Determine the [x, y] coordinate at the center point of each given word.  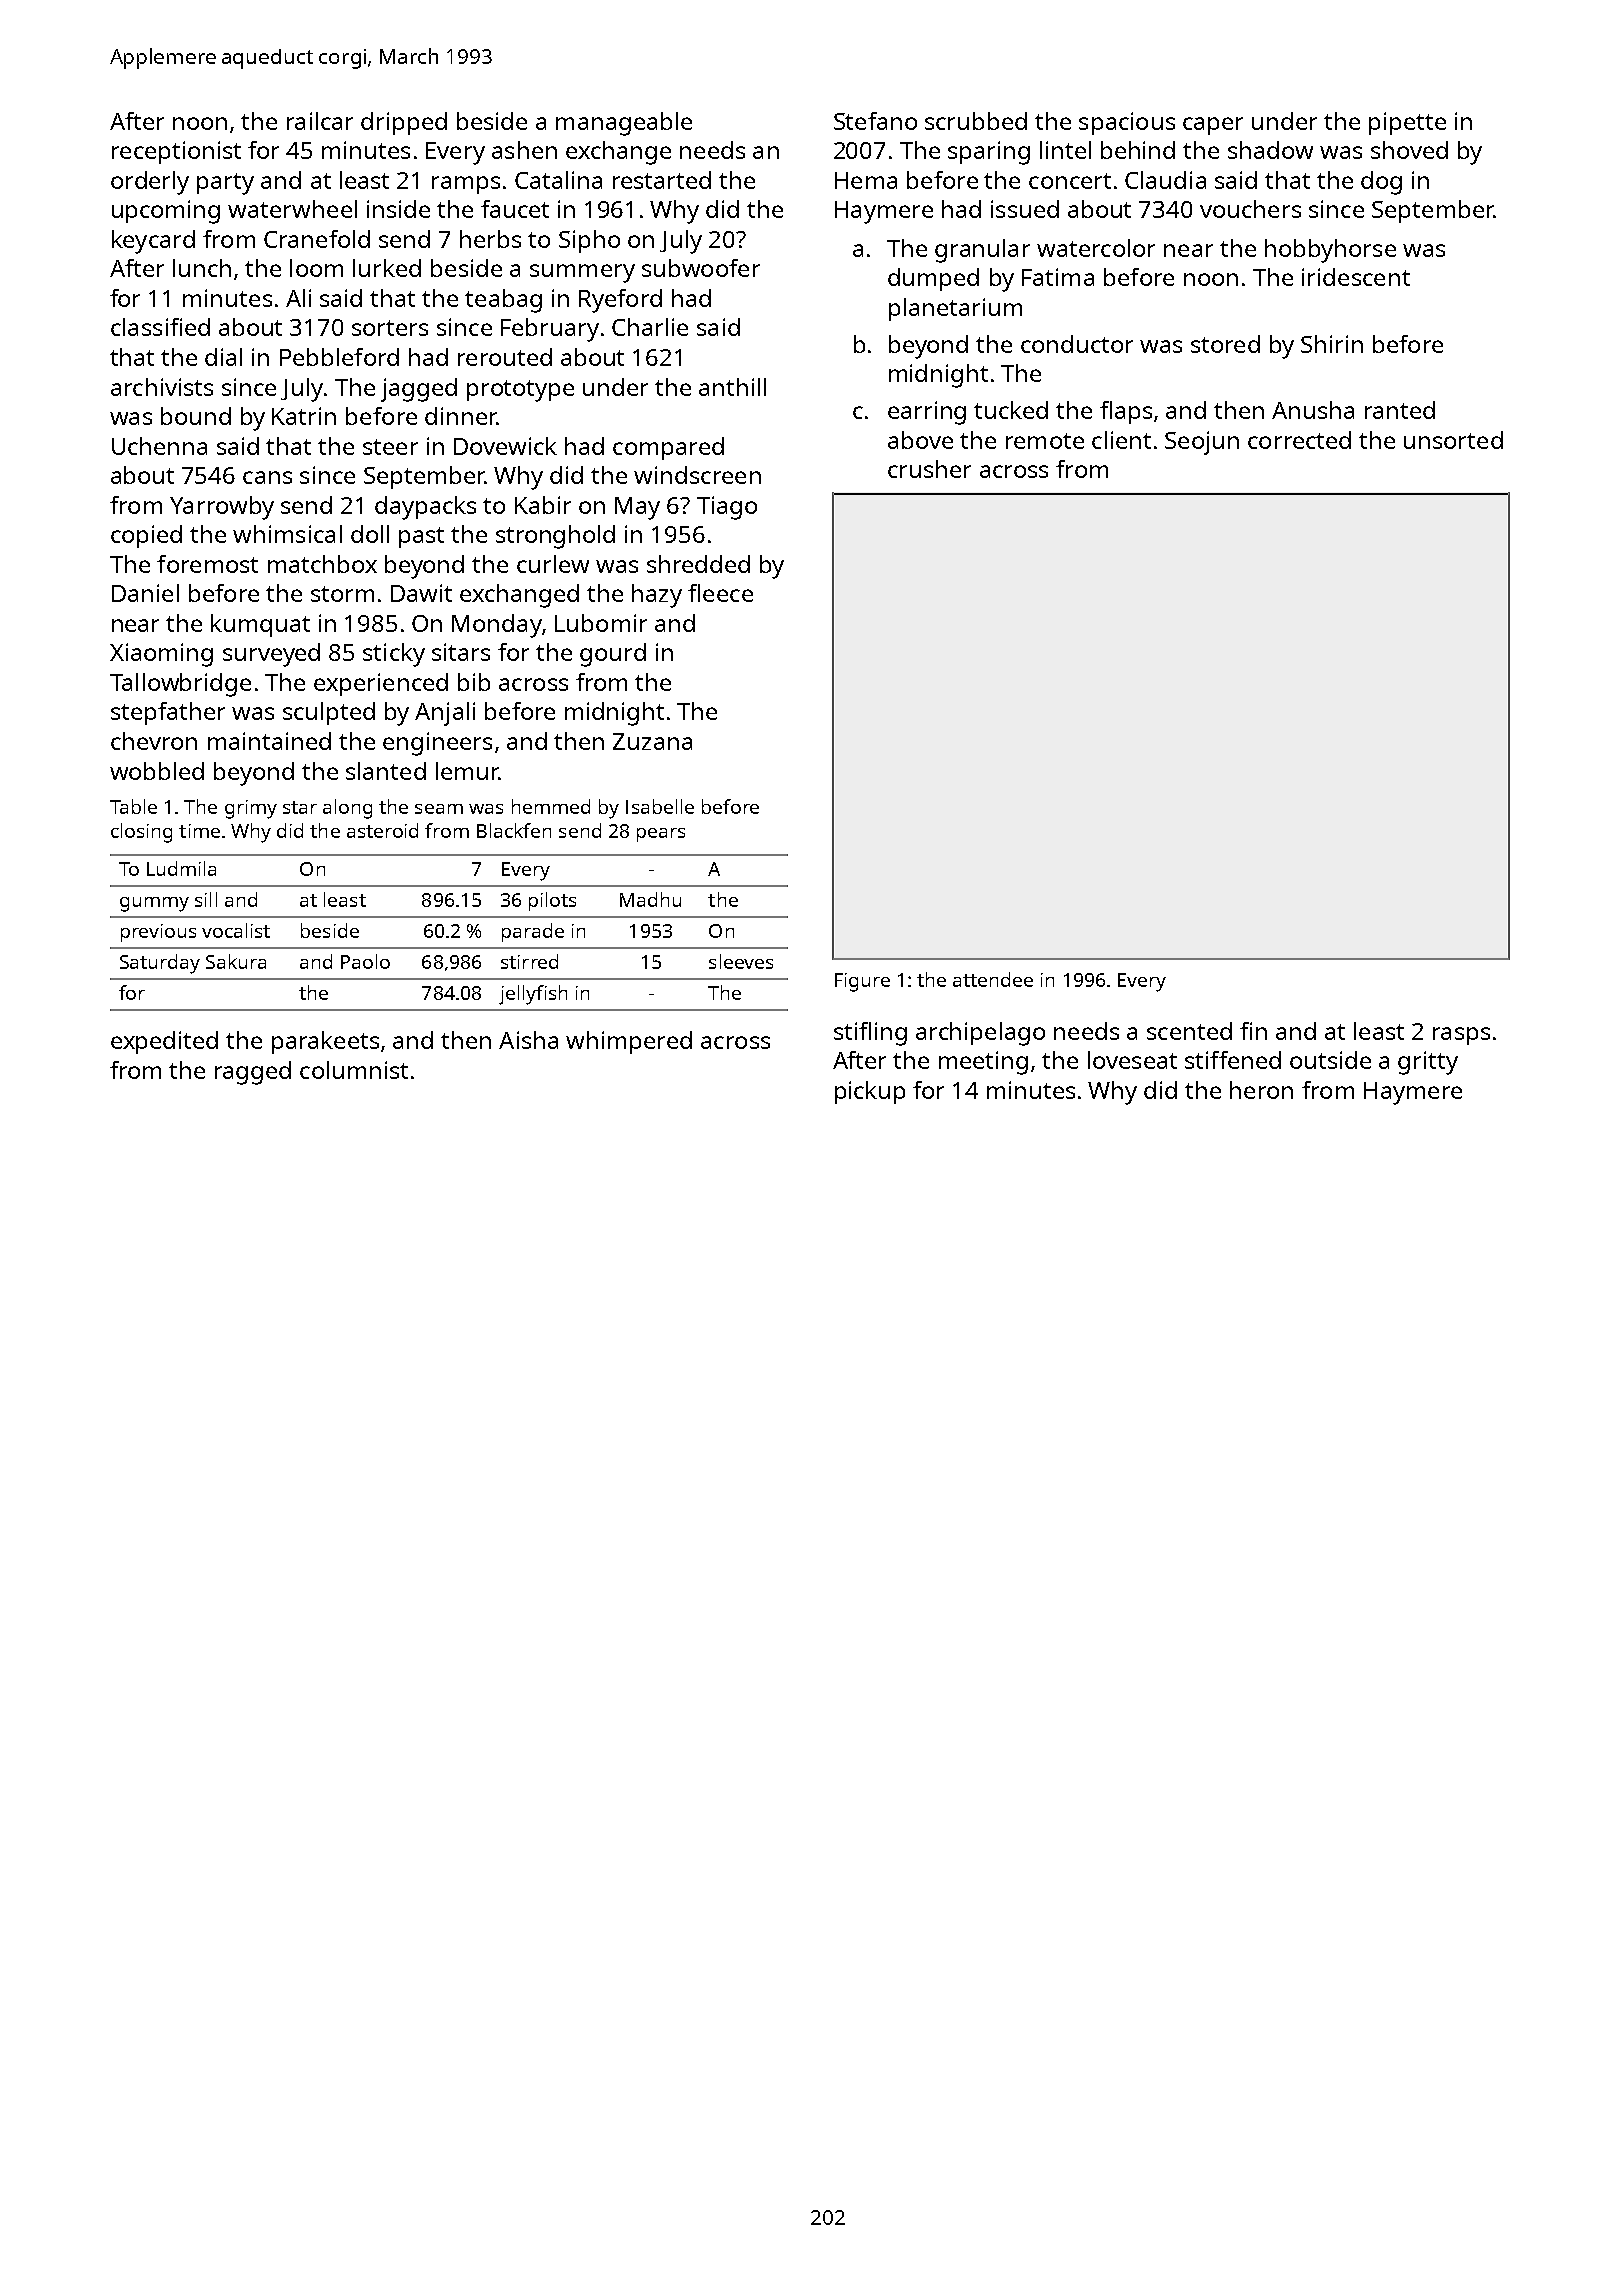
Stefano [875, 121]
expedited [164, 1042]
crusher [929, 469]
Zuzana [652, 741]
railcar [320, 121]
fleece [720, 593]
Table [133, 806]
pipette [1407, 123]
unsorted [1453, 440]
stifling [870, 1034]
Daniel [145, 593]
